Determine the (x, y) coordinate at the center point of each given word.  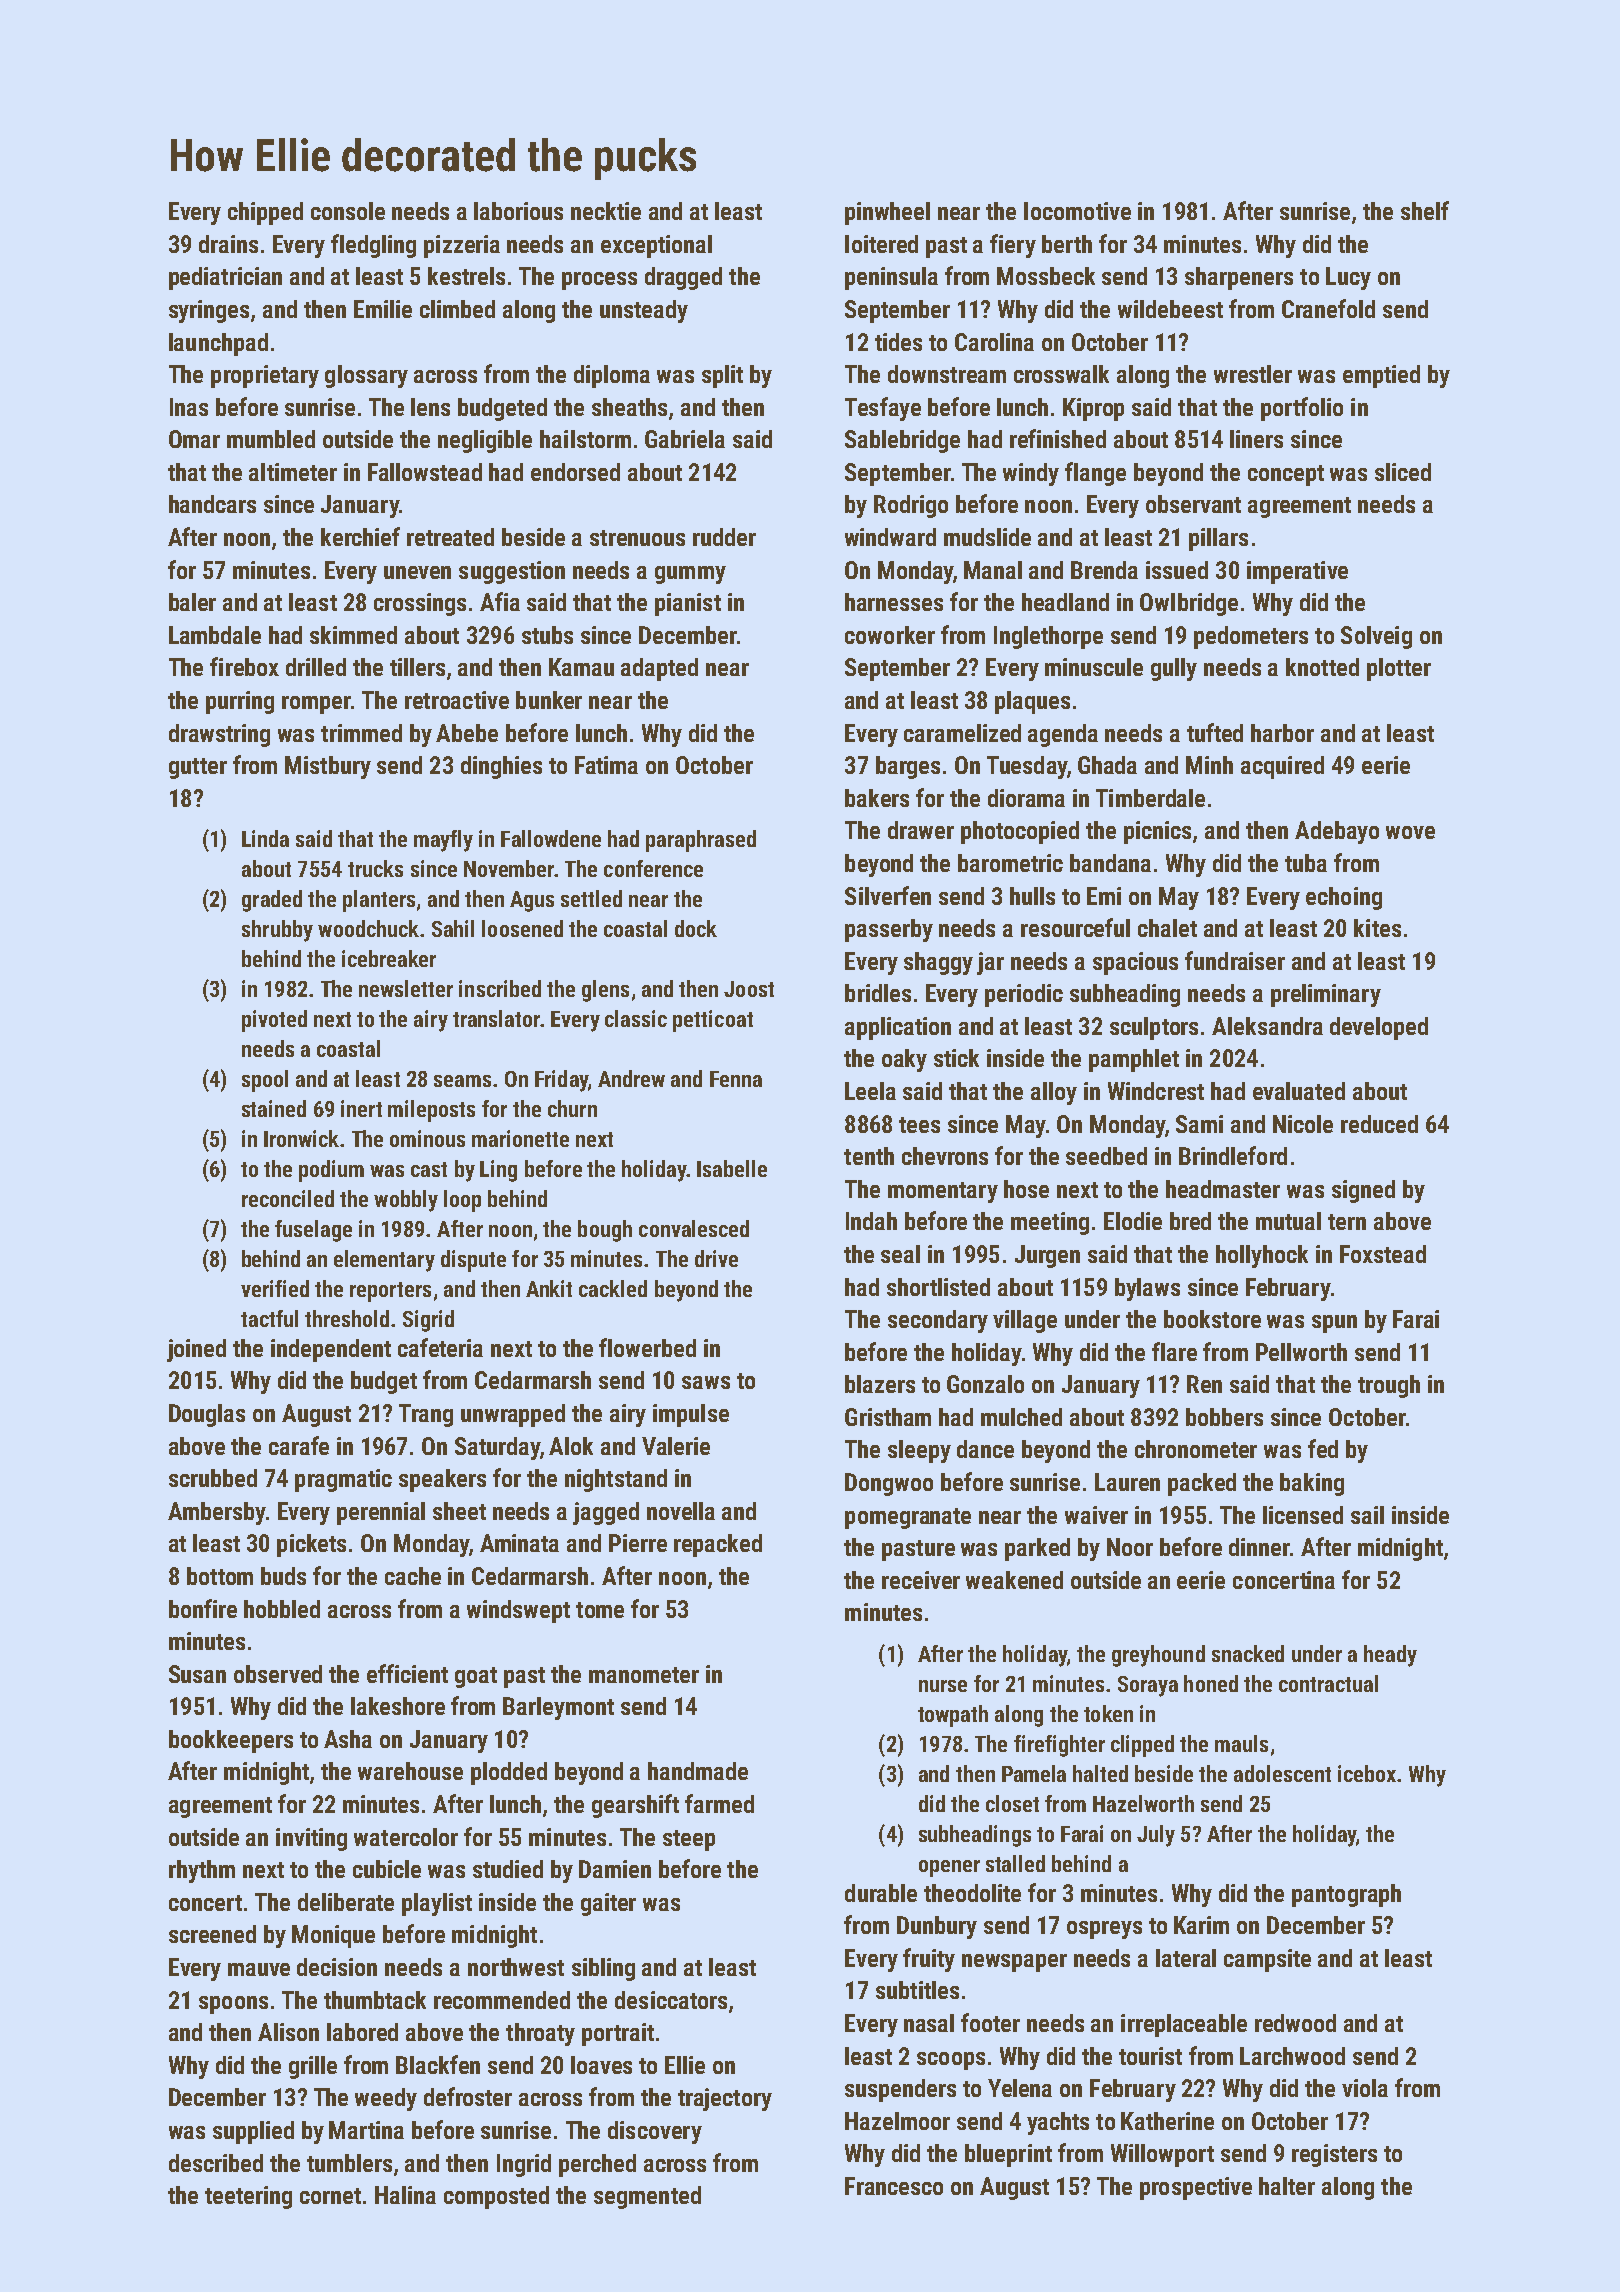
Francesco (894, 2186)
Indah (871, 1221)
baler (192, 602)
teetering (248, 2197)
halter (1287, 2186)
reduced (1379, 1124)
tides (898, 342)
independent (331, 1350)
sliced (1403, 472)
